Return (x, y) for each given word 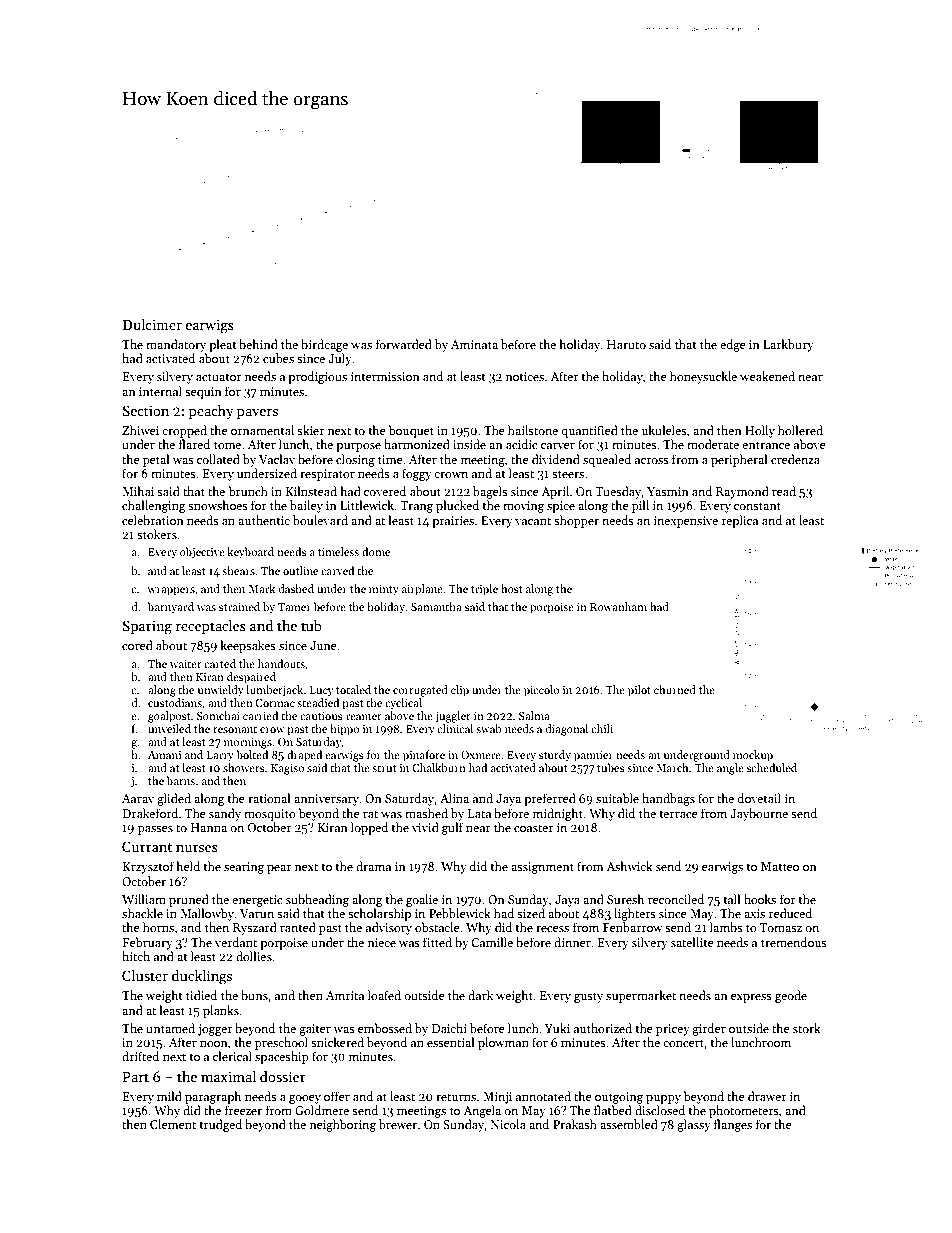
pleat (223, 345)
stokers (157, 534)
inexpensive (686, 522)
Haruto (626, 344)
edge (733, 345)
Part (136, 1077)
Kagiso (287, 769)
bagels (490, 492)
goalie (422, 900)
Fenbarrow (633, 927)
